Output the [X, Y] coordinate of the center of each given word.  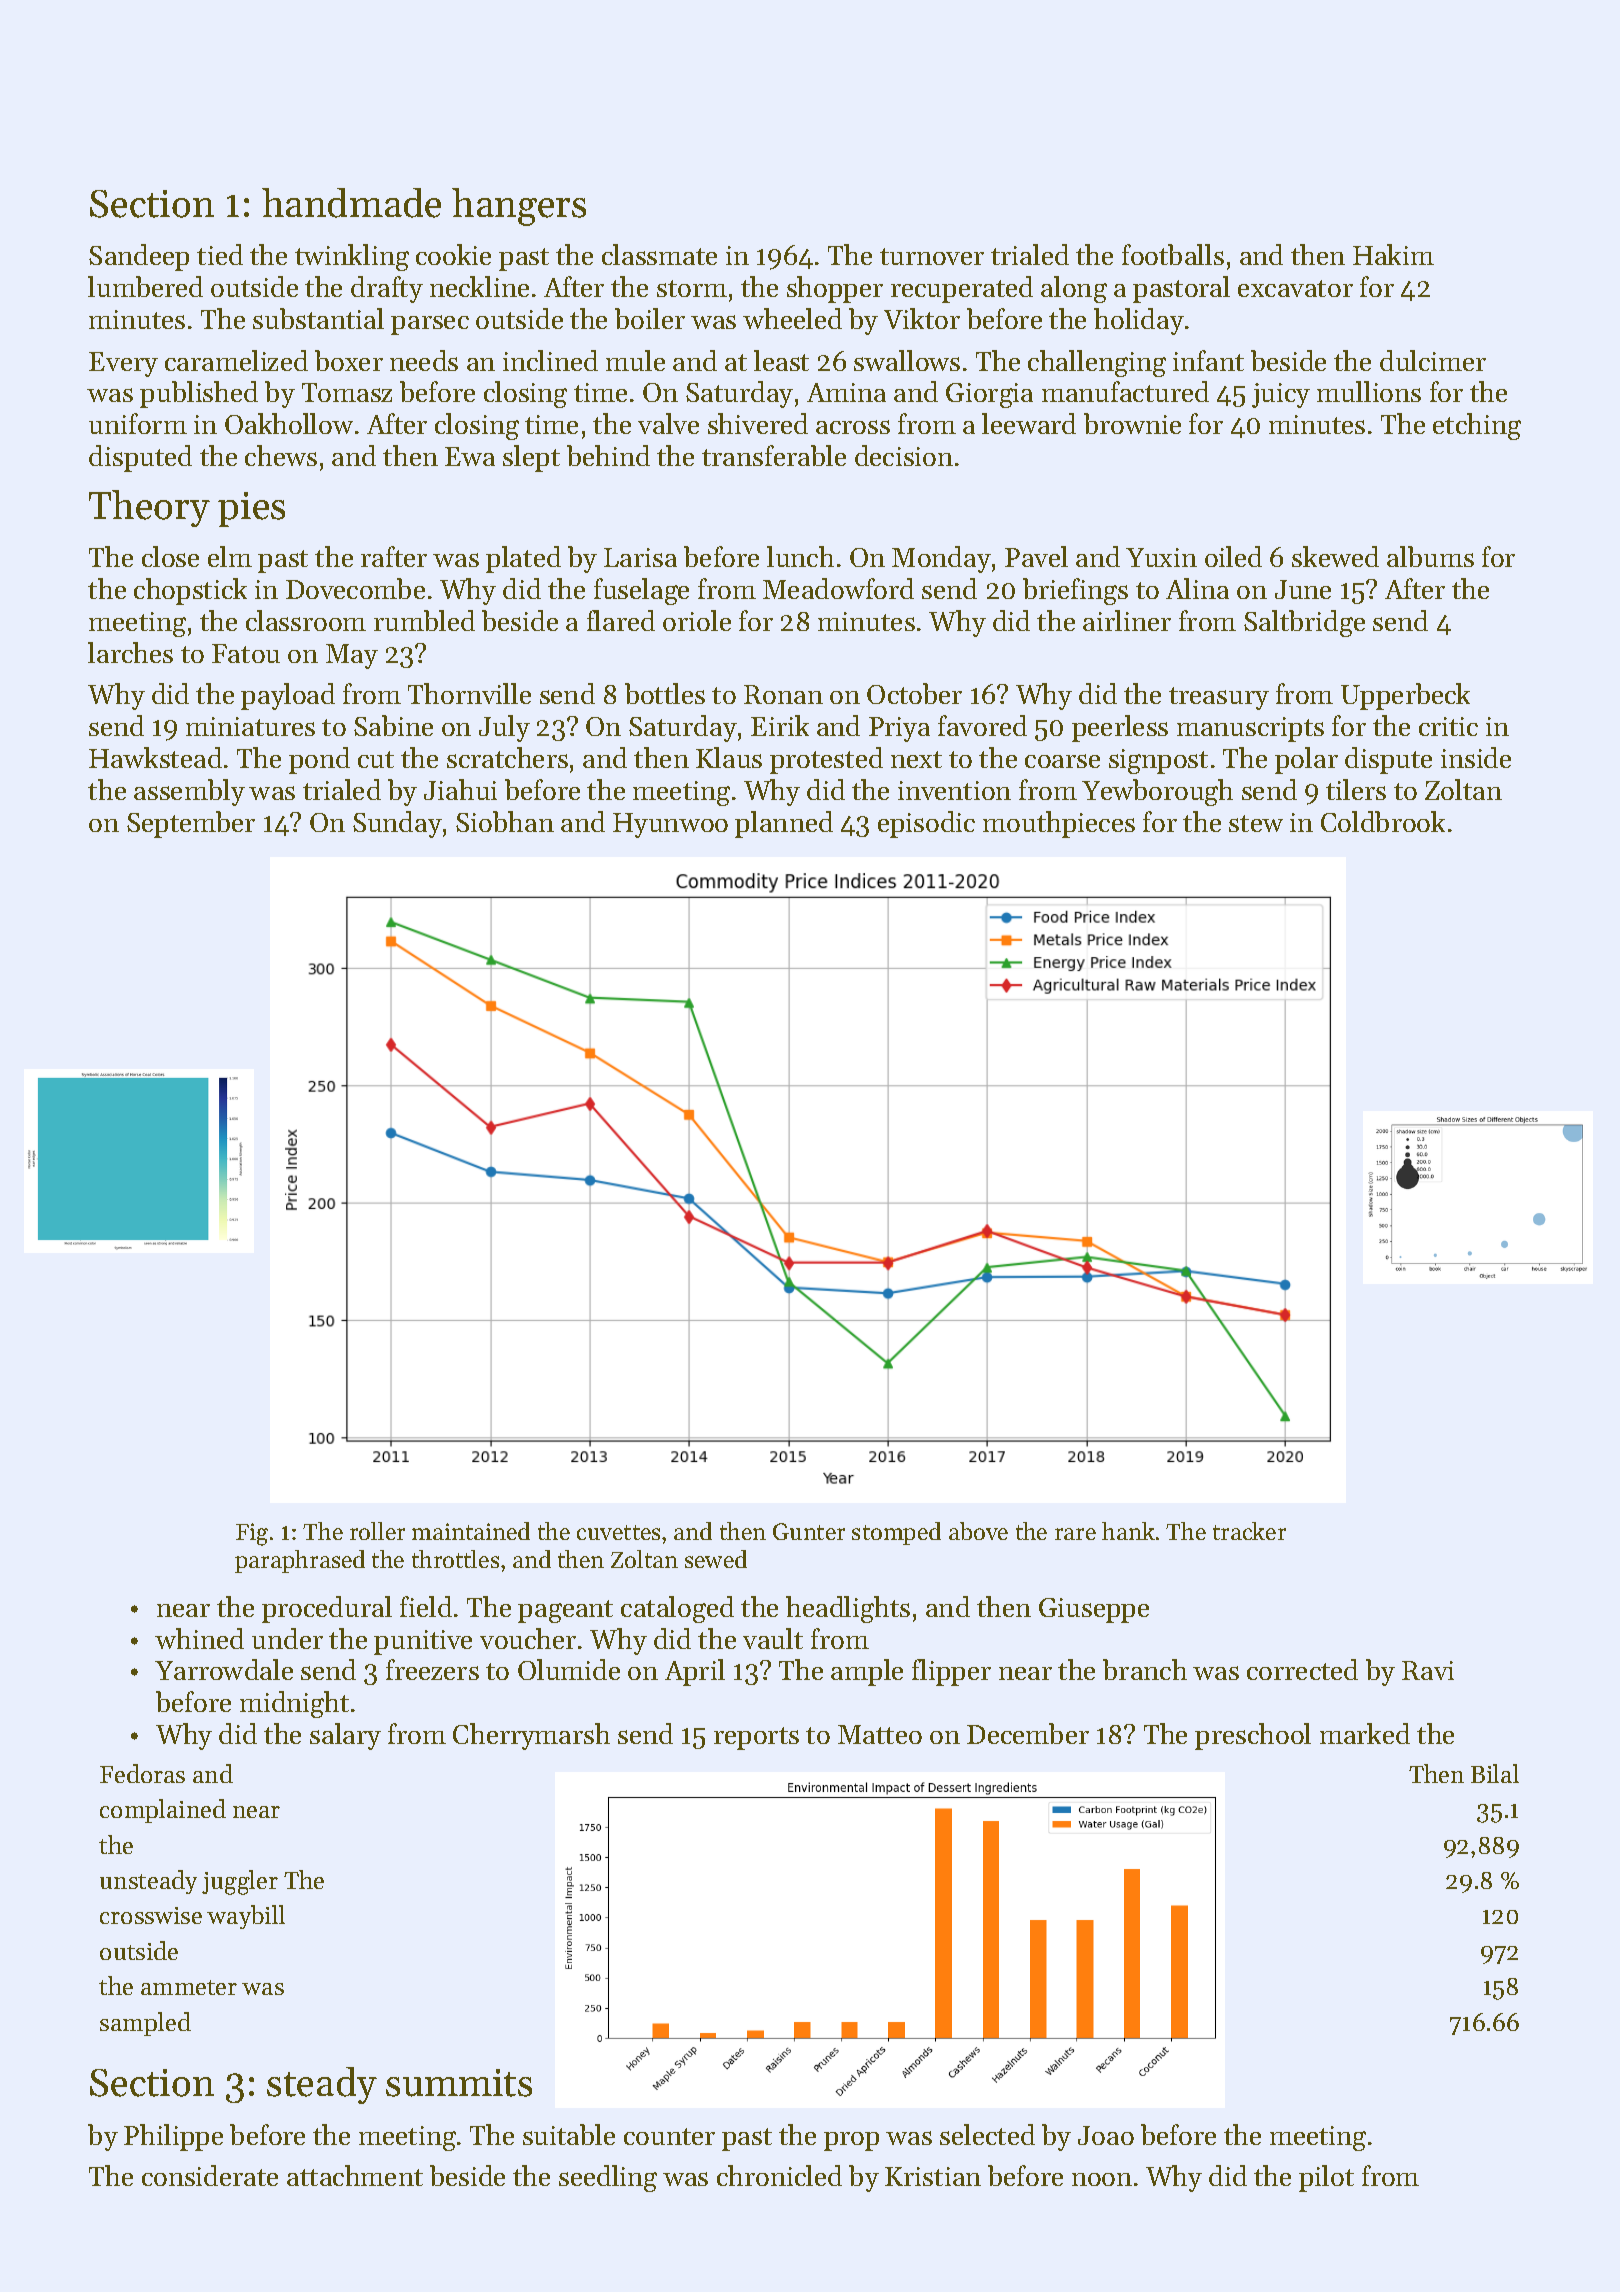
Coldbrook [1383, 821]
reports [756, 1738]
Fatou [246, 653]
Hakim [1393, 254]
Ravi [1428, 1670]
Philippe [173, 2137]
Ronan [783, 694]
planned [784, 824]
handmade [351, 203]
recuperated [962, 289]
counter [669, 2136]
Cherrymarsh [531, 1736]
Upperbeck [1405, 696]
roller [377, 1531]
